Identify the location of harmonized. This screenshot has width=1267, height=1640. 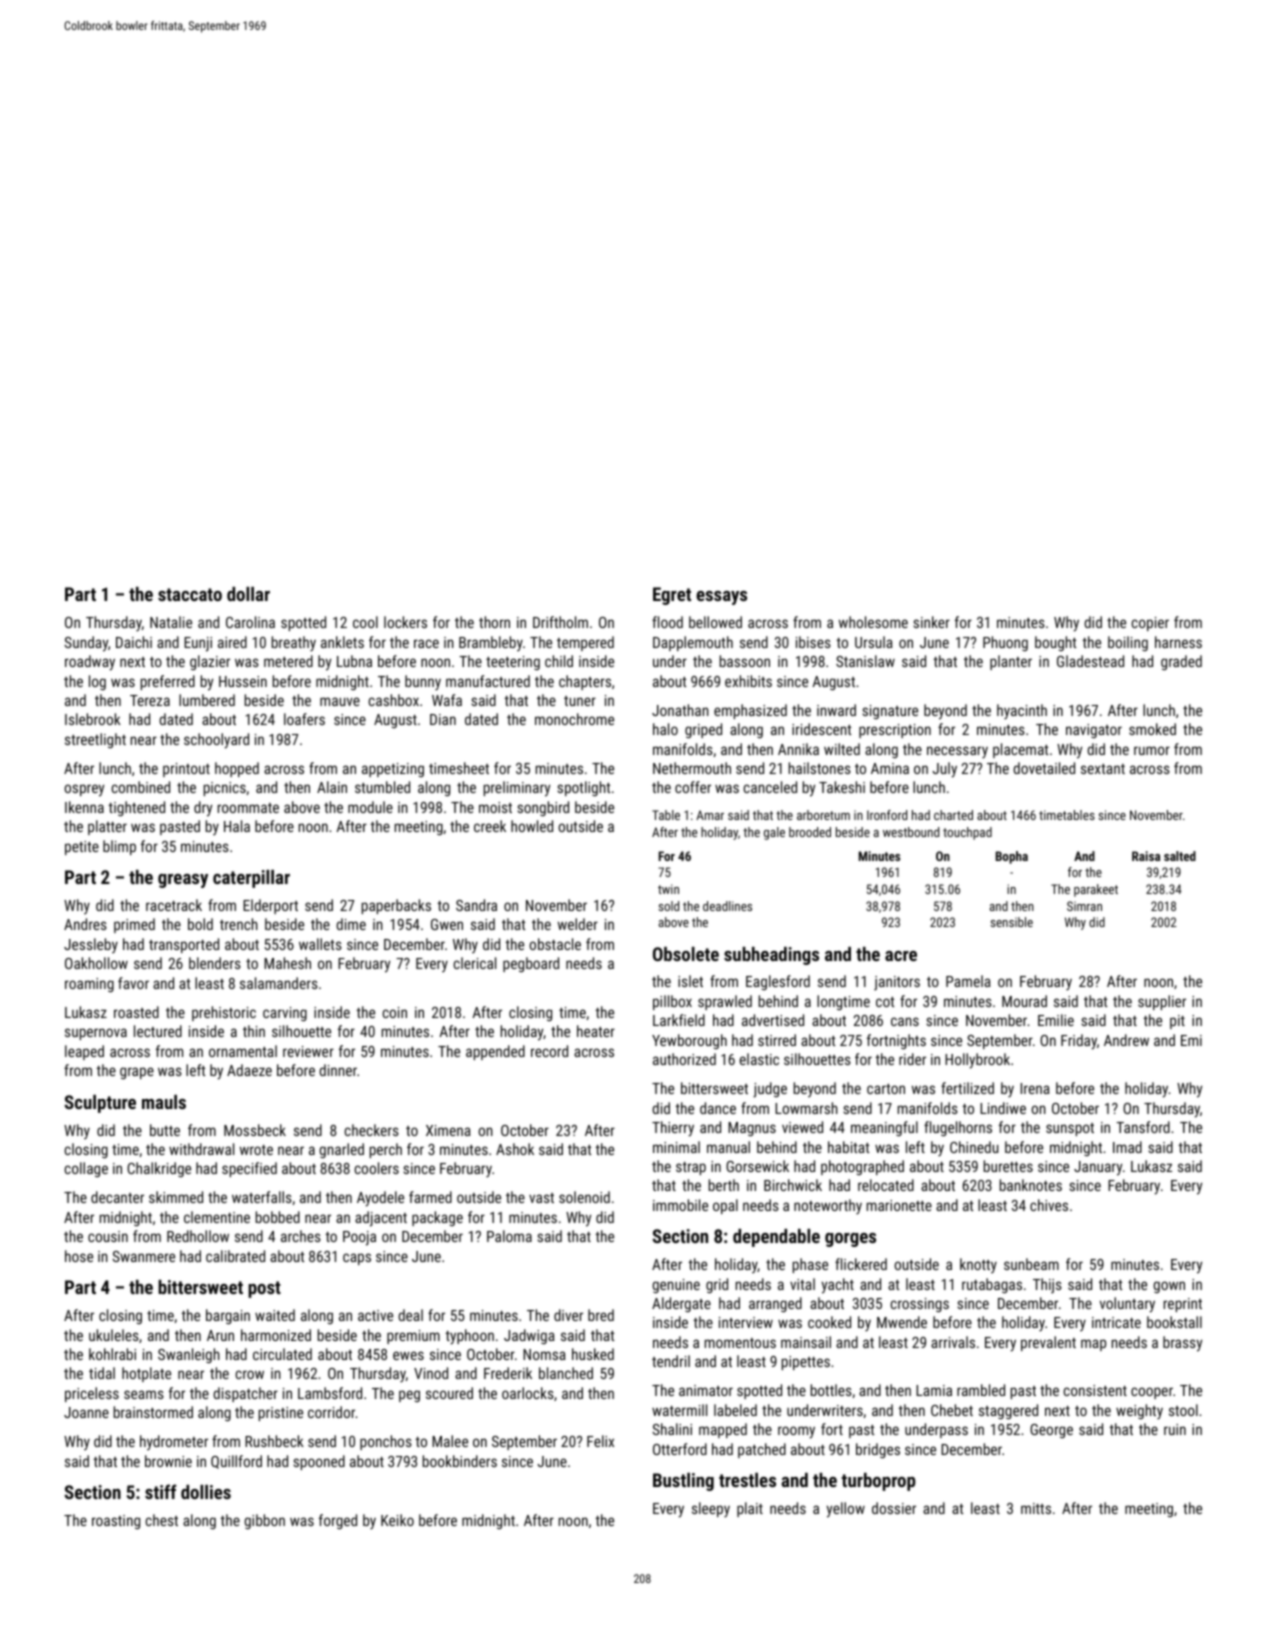
(276, 1335).
